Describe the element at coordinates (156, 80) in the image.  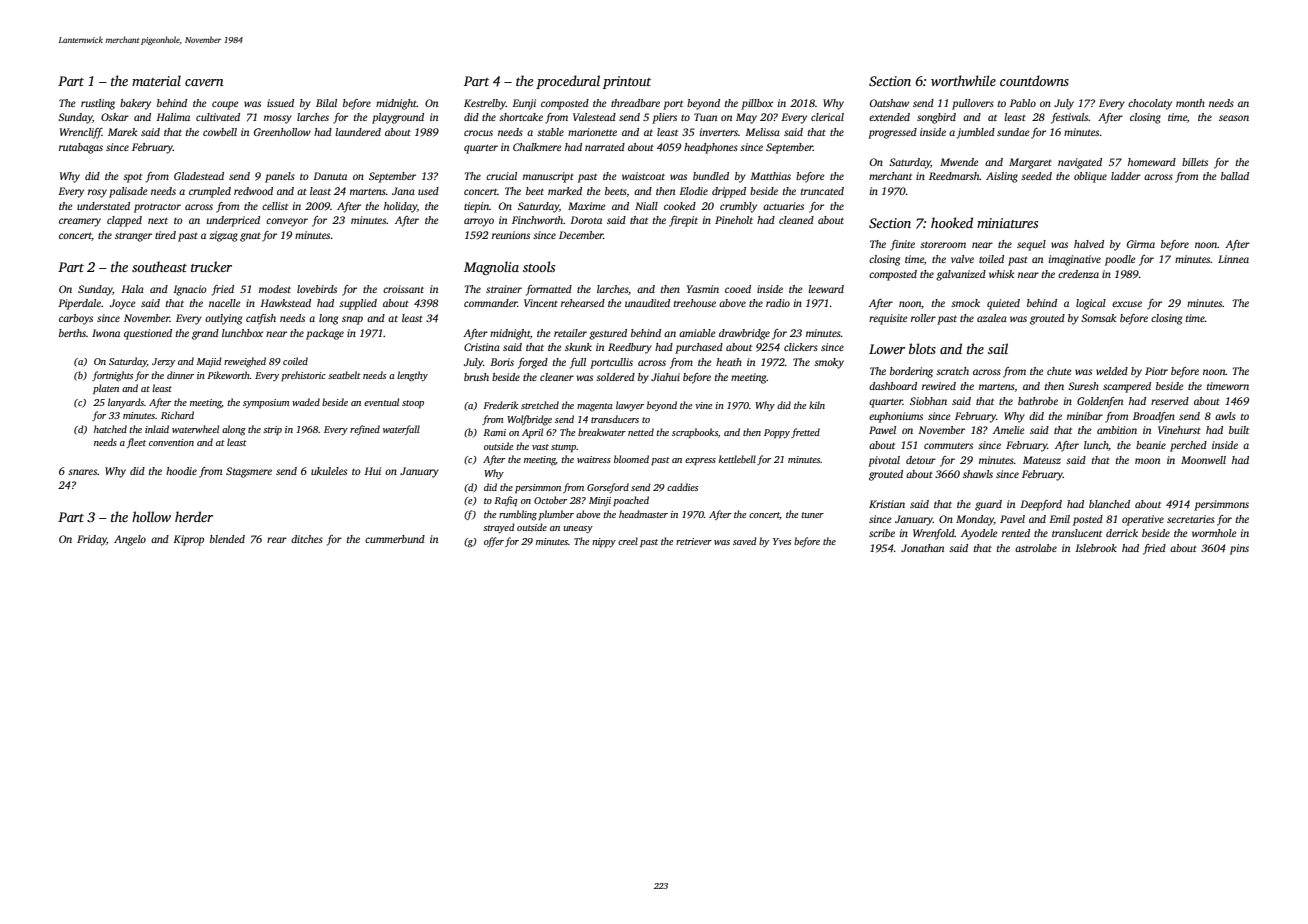
I see `material` at that location.
